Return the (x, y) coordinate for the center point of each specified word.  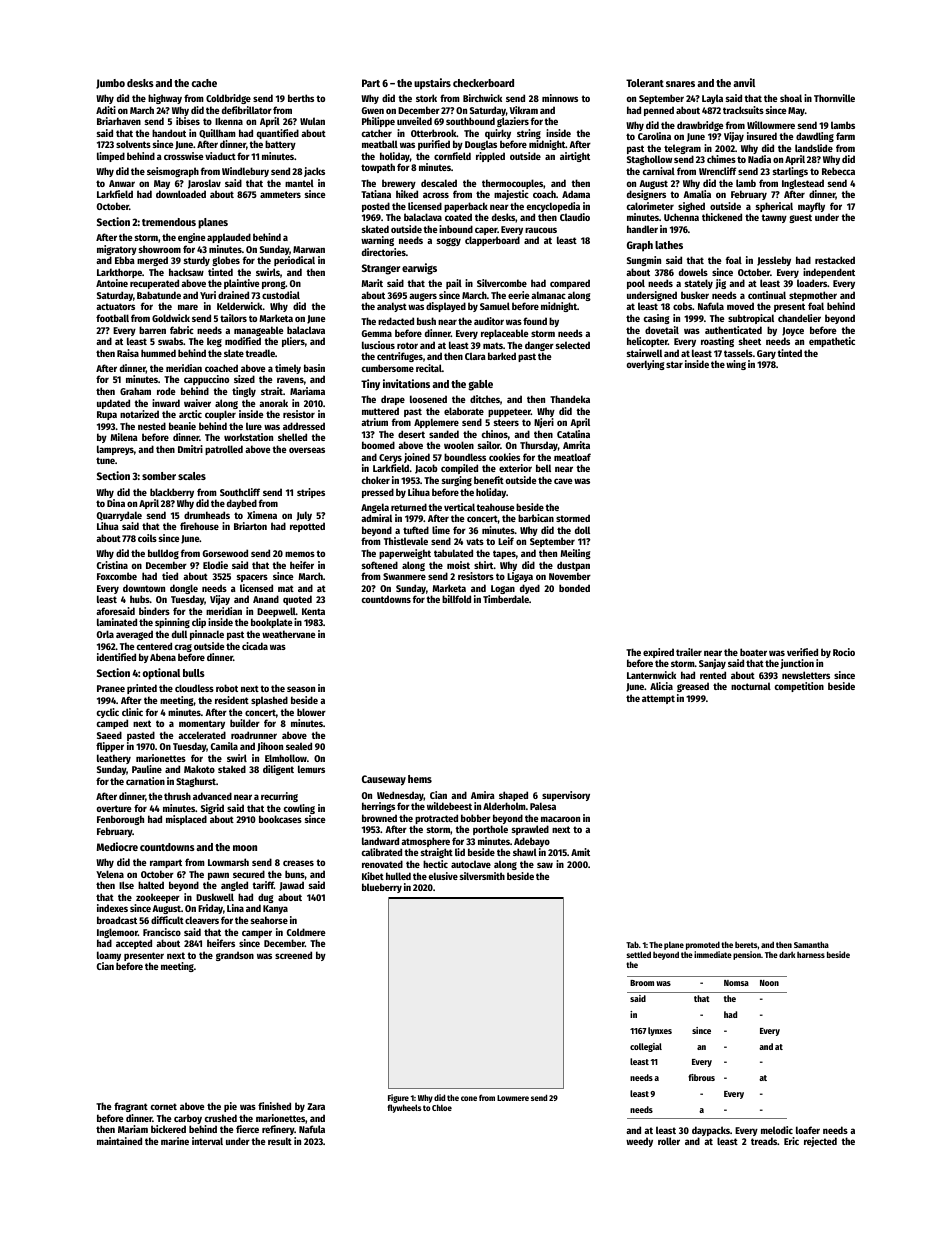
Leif (506, 541)
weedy (639, 1142)
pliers (293, 342)
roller (669, 1141)
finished (274, 1106)
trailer (689, 652)
